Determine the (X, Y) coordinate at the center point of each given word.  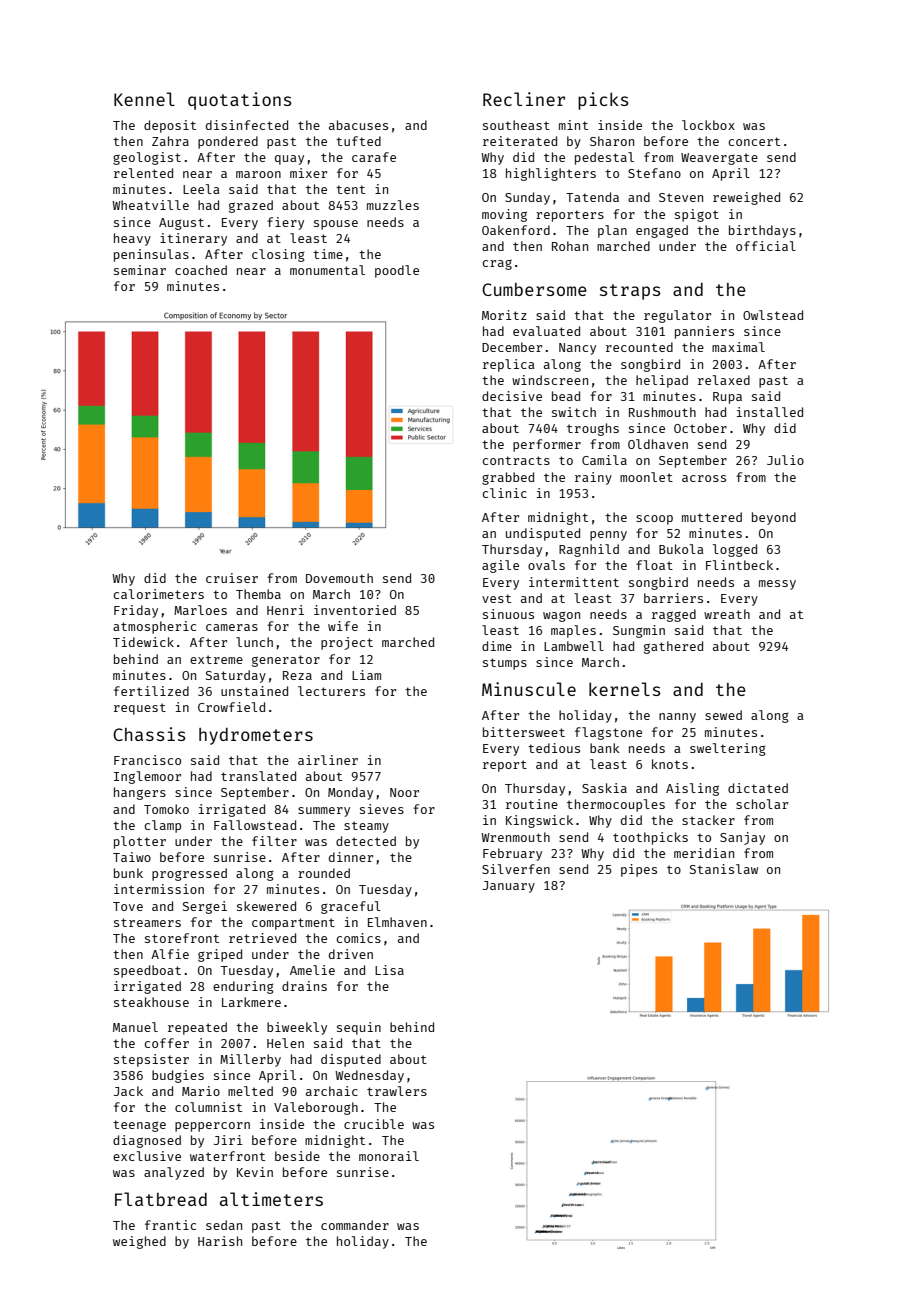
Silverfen (516, 869)
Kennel (144, 99)
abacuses (358, 125)
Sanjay (742, 838)
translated (258, 776)
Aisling (692, 789)
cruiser (232, 578)
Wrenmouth (515, 837)
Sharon (612, 141)
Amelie (312, 970)
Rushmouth (662, 412)
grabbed (508, 478)
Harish (220, 1241)
